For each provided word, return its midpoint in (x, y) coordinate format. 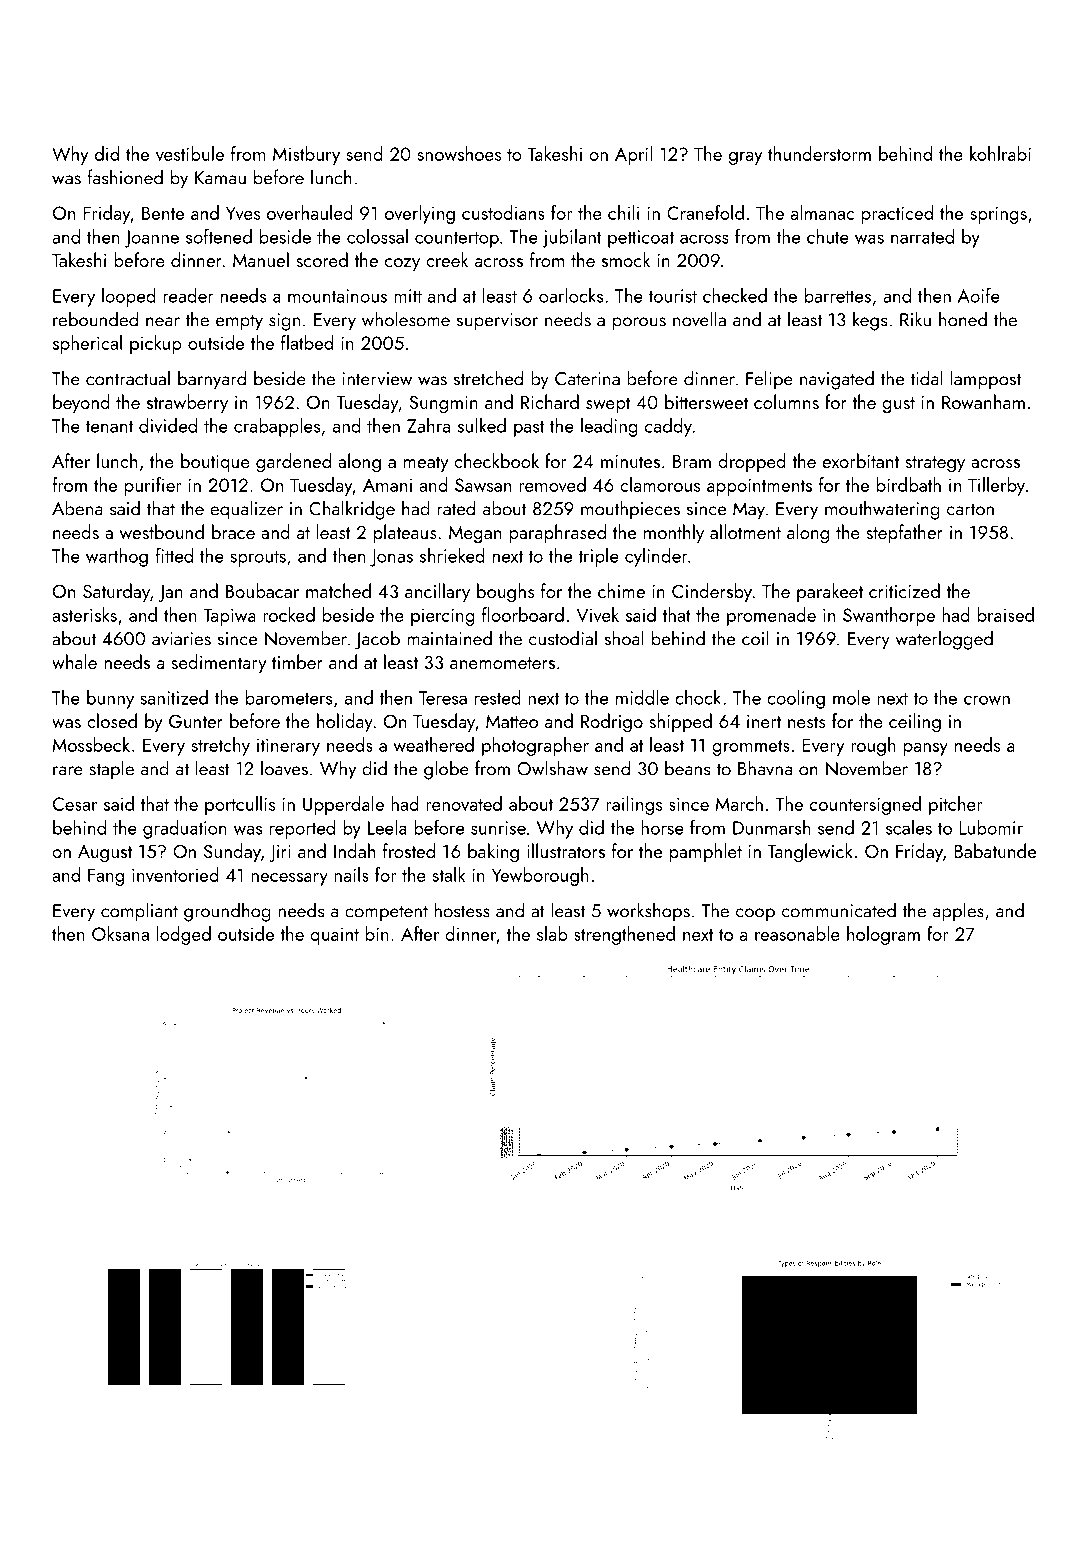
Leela (387, 827)
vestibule (190, 153)
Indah (354, 850)
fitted (174, 555)
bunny (110, 699)
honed (963, 319)
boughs (505, 593)
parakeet (830, 592)
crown (987, 700)
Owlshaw (552, 768)
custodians (503, 212)
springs (999, 215)
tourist (673, 296)
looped (129, 297)
